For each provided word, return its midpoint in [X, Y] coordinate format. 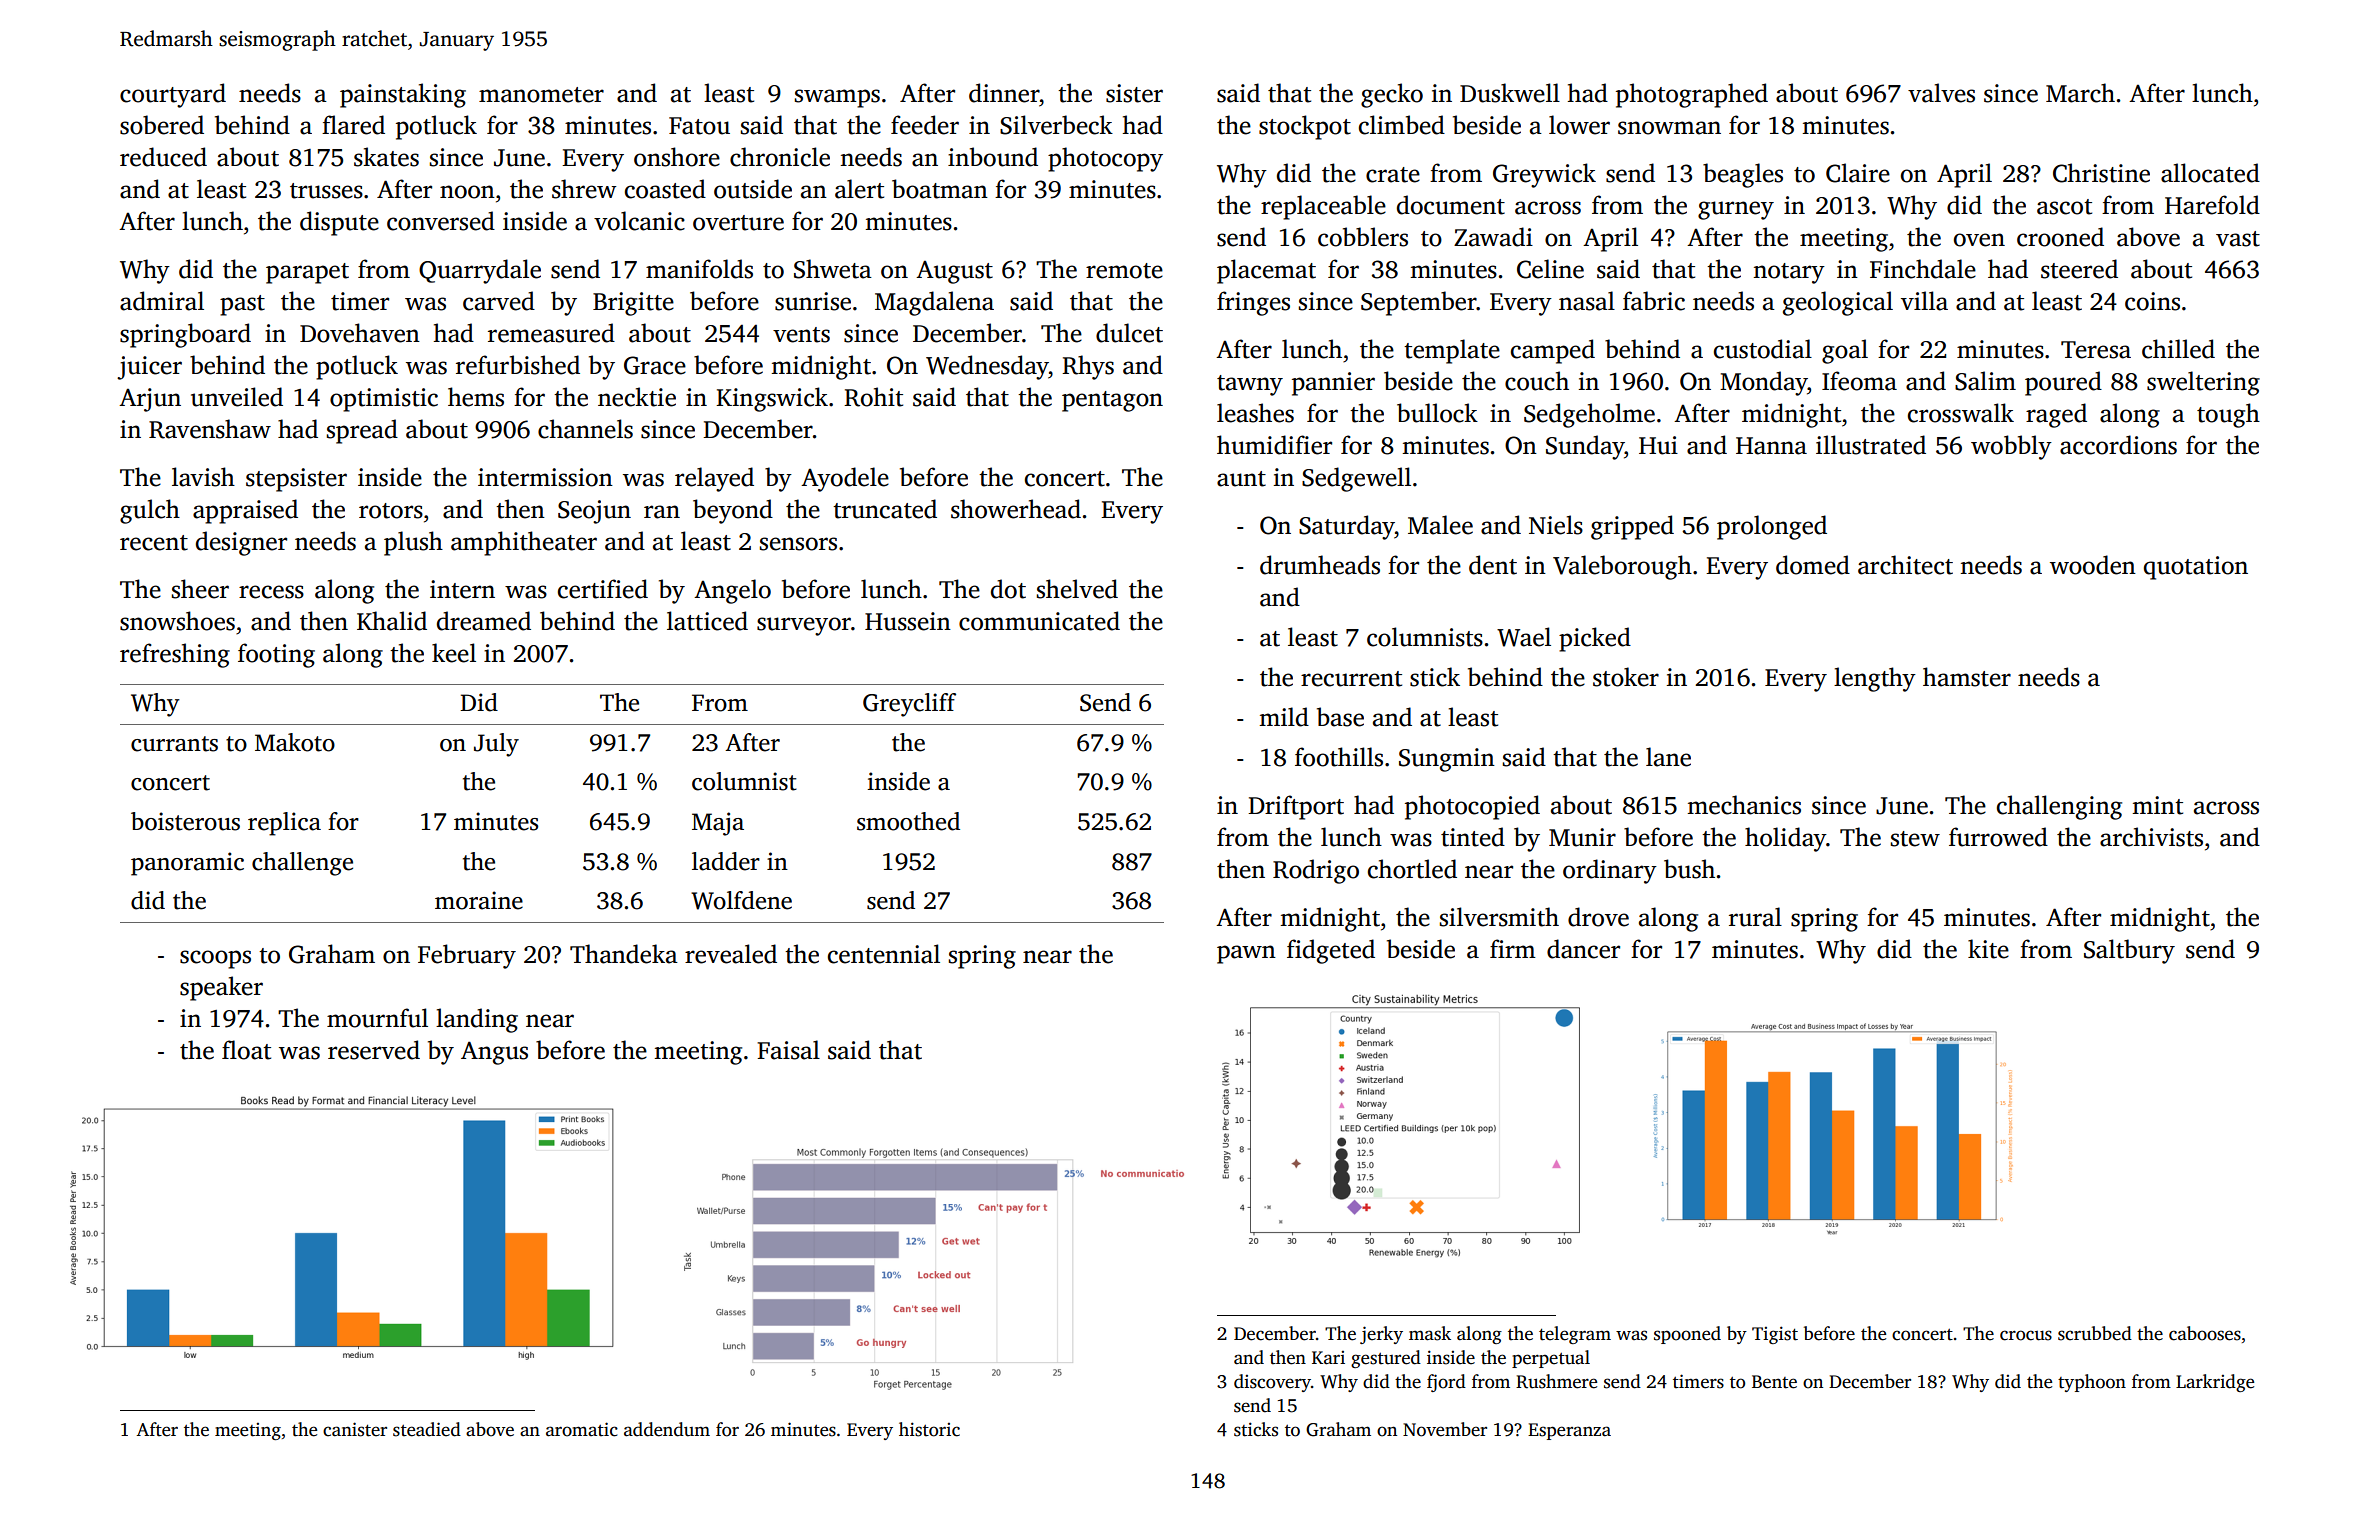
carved [499, 301]
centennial [884, 954]
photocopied [1472, 807]
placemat [1266, 271]
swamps [837, 98]
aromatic [582, 1429]
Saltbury [2129, 951]
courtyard [173, 95]
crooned [2060, 237]
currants [174, 744]
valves [1941, 93]
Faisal [788, 1050]
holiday [1785, 839]
